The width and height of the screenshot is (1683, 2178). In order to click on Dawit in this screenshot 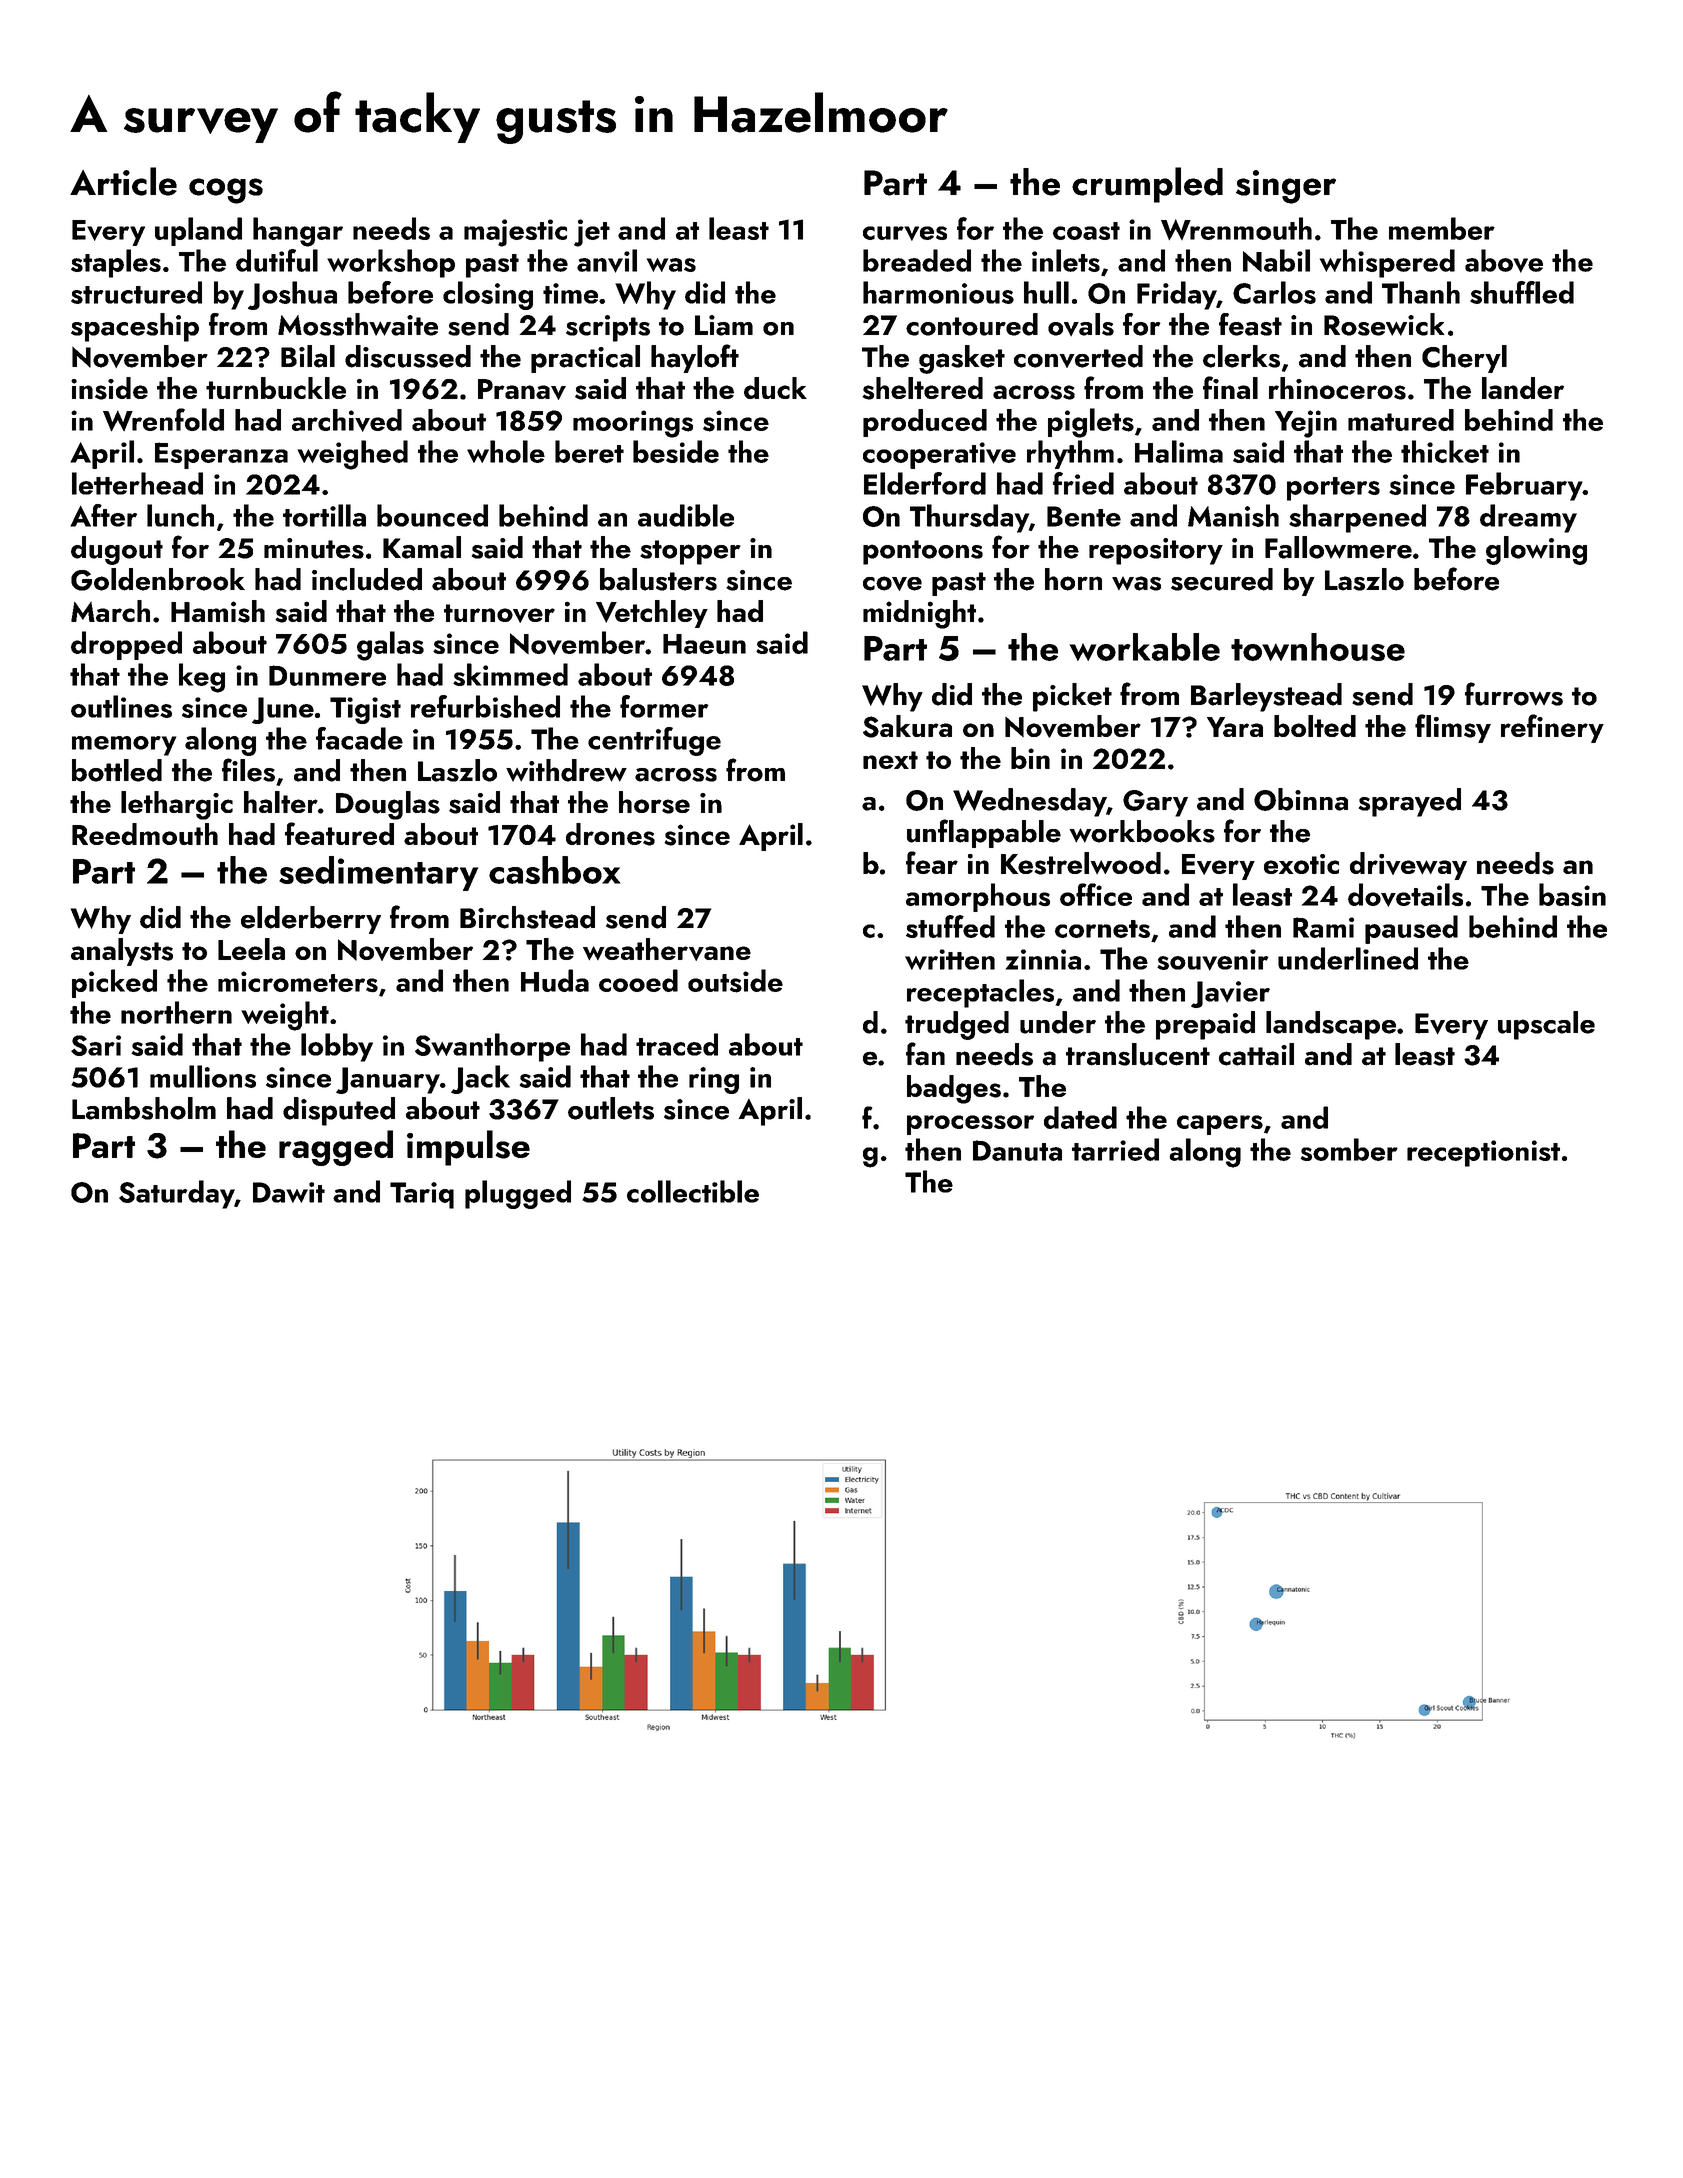, I will do `click(289, 1192)`.
